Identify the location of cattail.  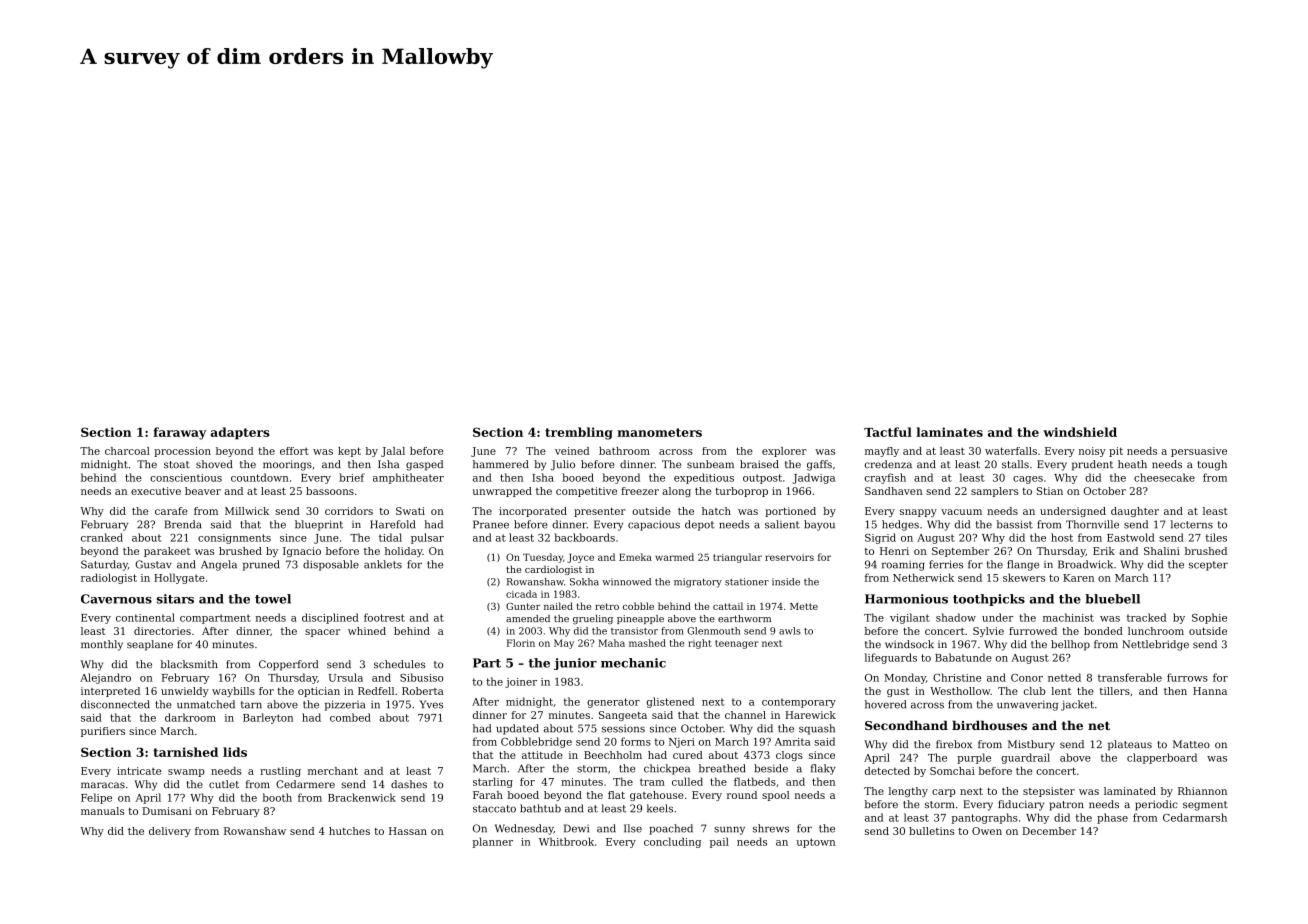
(728, 606).
